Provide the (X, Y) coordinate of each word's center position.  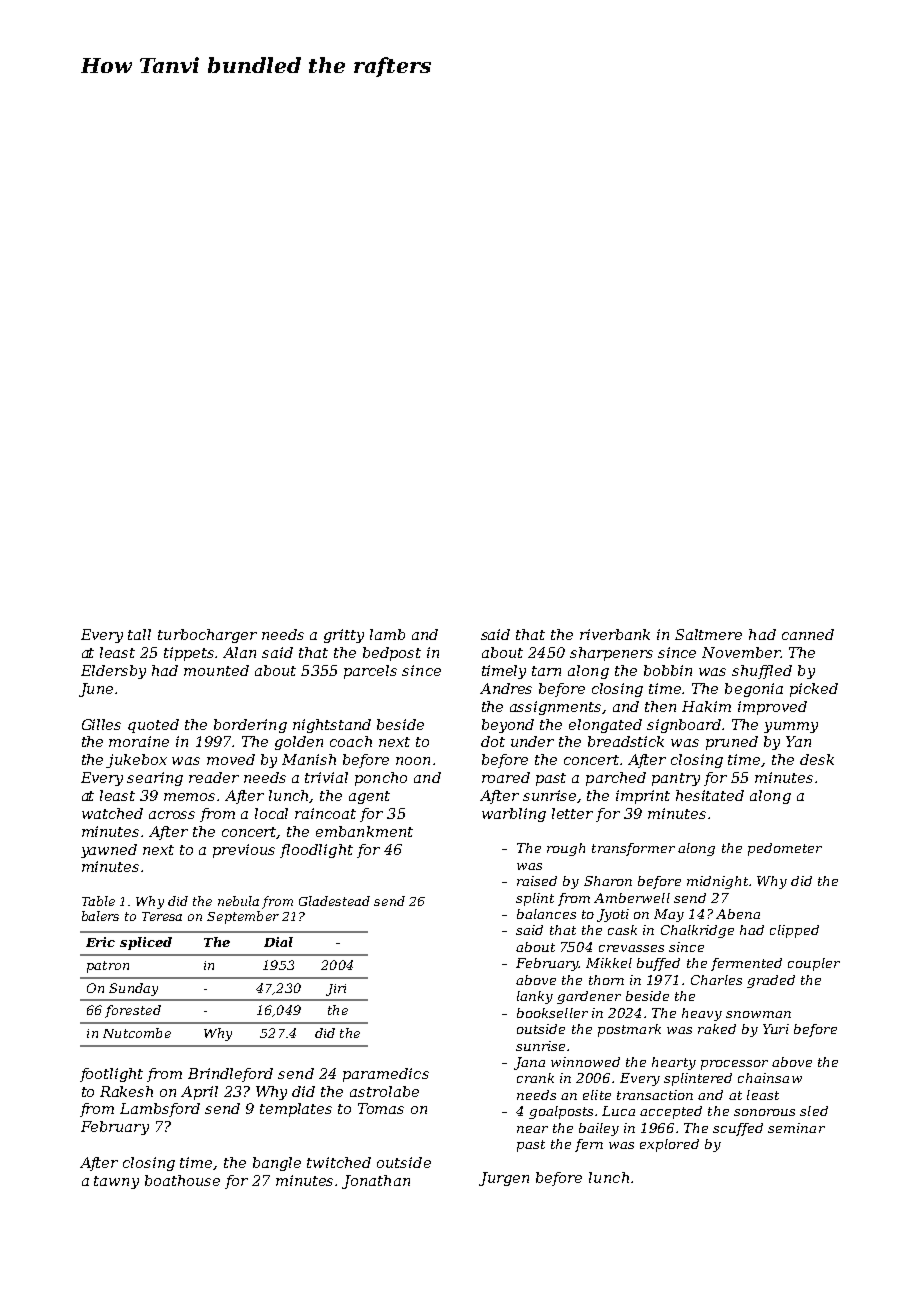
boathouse (182, 1180)
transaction (655, 1095)
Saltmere (708, 634)
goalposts (561, 1112)
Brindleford (230, 1075)
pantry (676, 779)
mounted (216, 670)
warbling (514, 815)
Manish (309, 759)
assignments (556, 708)
